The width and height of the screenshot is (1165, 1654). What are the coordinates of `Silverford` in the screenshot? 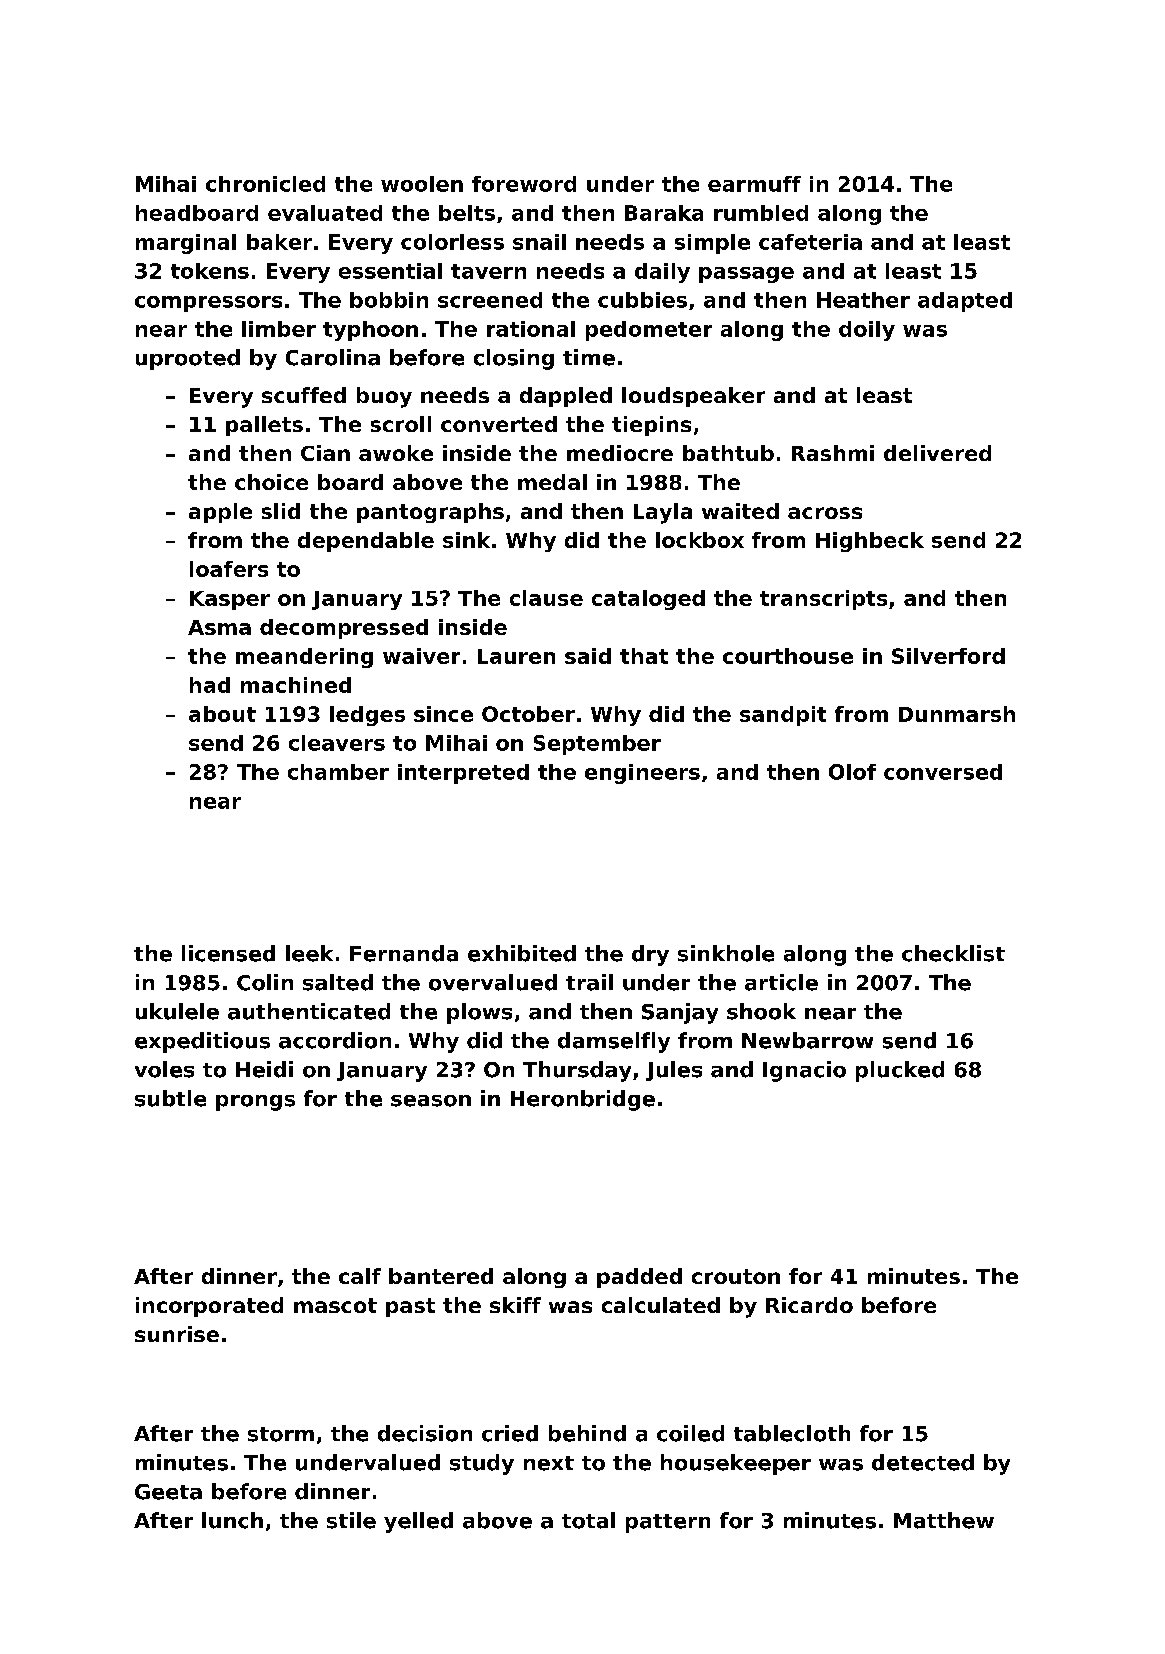 It's located at (948, 656).
